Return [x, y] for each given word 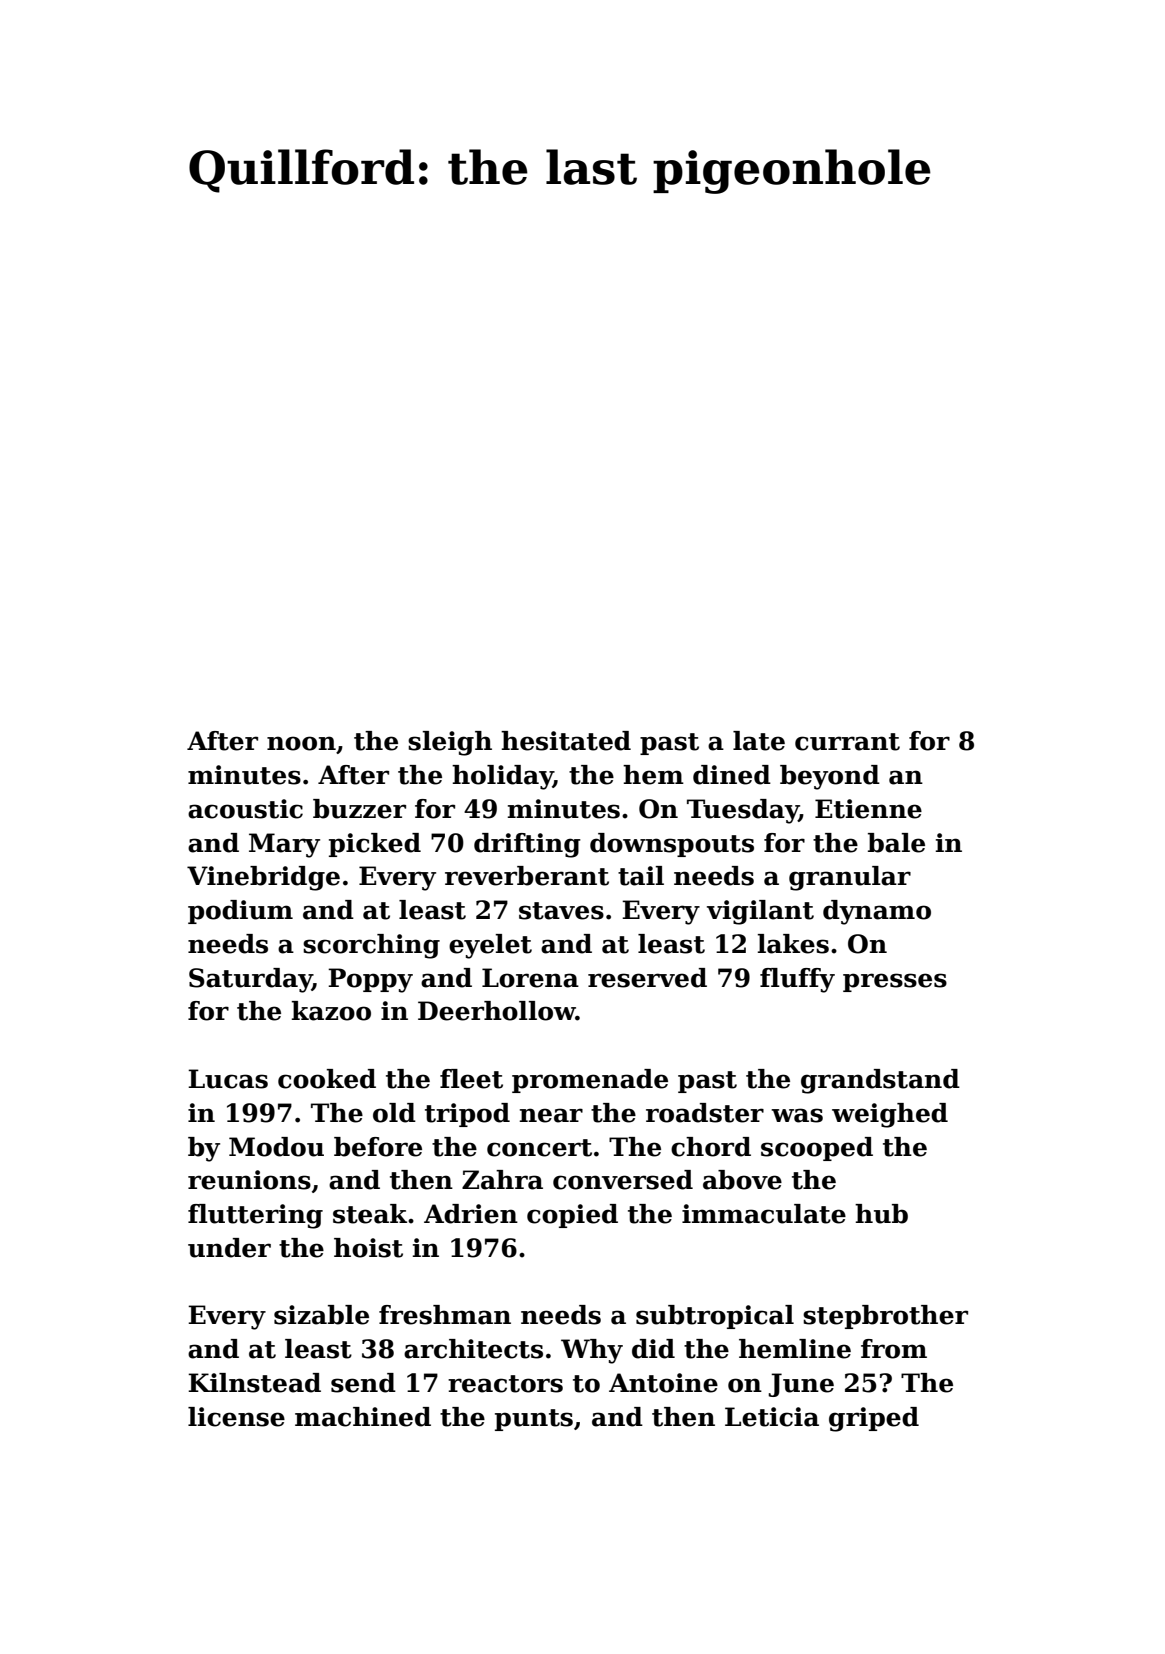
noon [301, 743]
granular [850, 878]
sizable [321, 1315]
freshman [445, 1315]
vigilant [760, 912]
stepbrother [885, 1317]
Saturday [250, 980]
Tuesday [743, 811]
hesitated [566, 741]
